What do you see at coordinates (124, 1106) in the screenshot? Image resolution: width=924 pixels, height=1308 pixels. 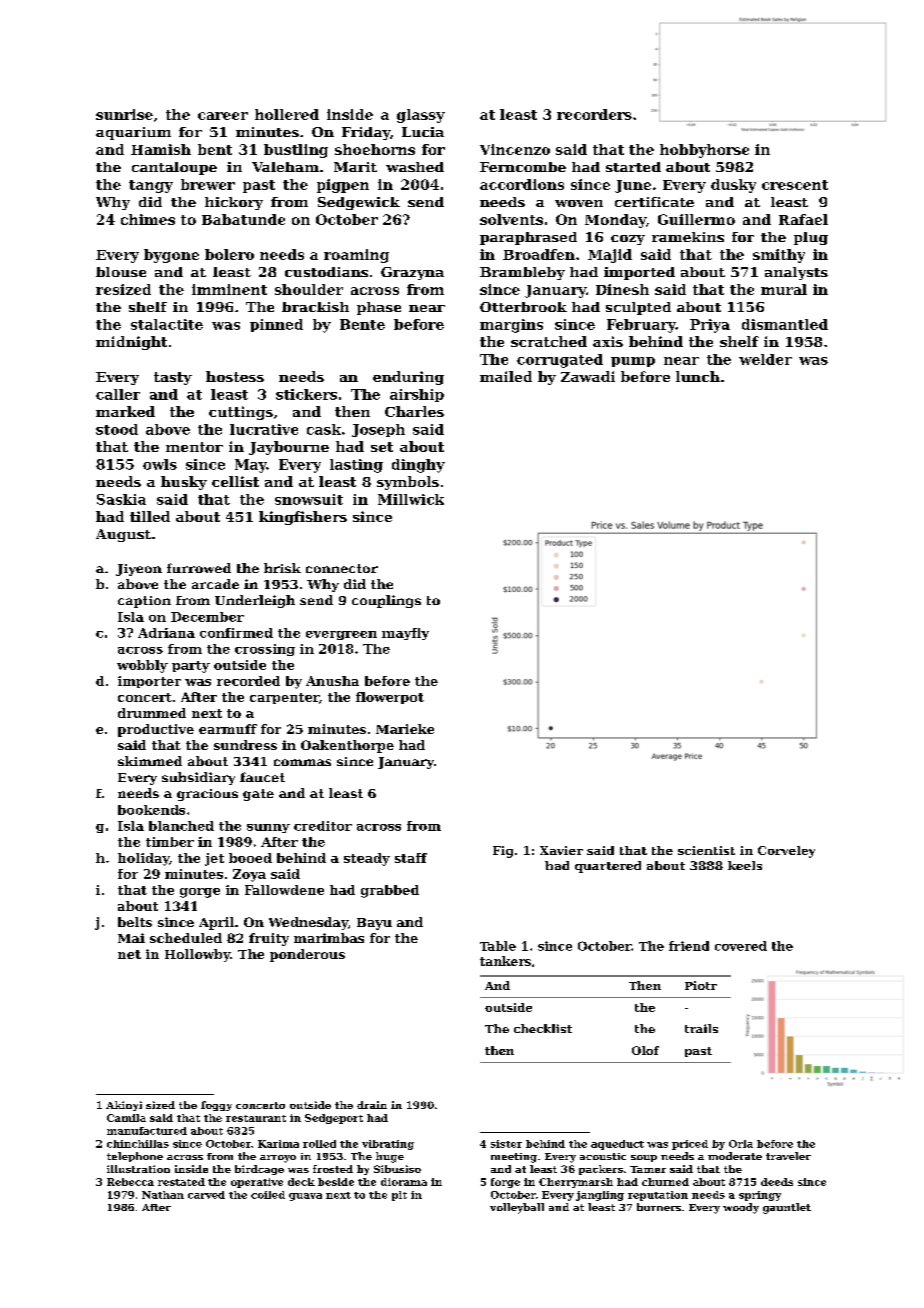 I see `Akinyi` at bounding box center [124, 1106].
